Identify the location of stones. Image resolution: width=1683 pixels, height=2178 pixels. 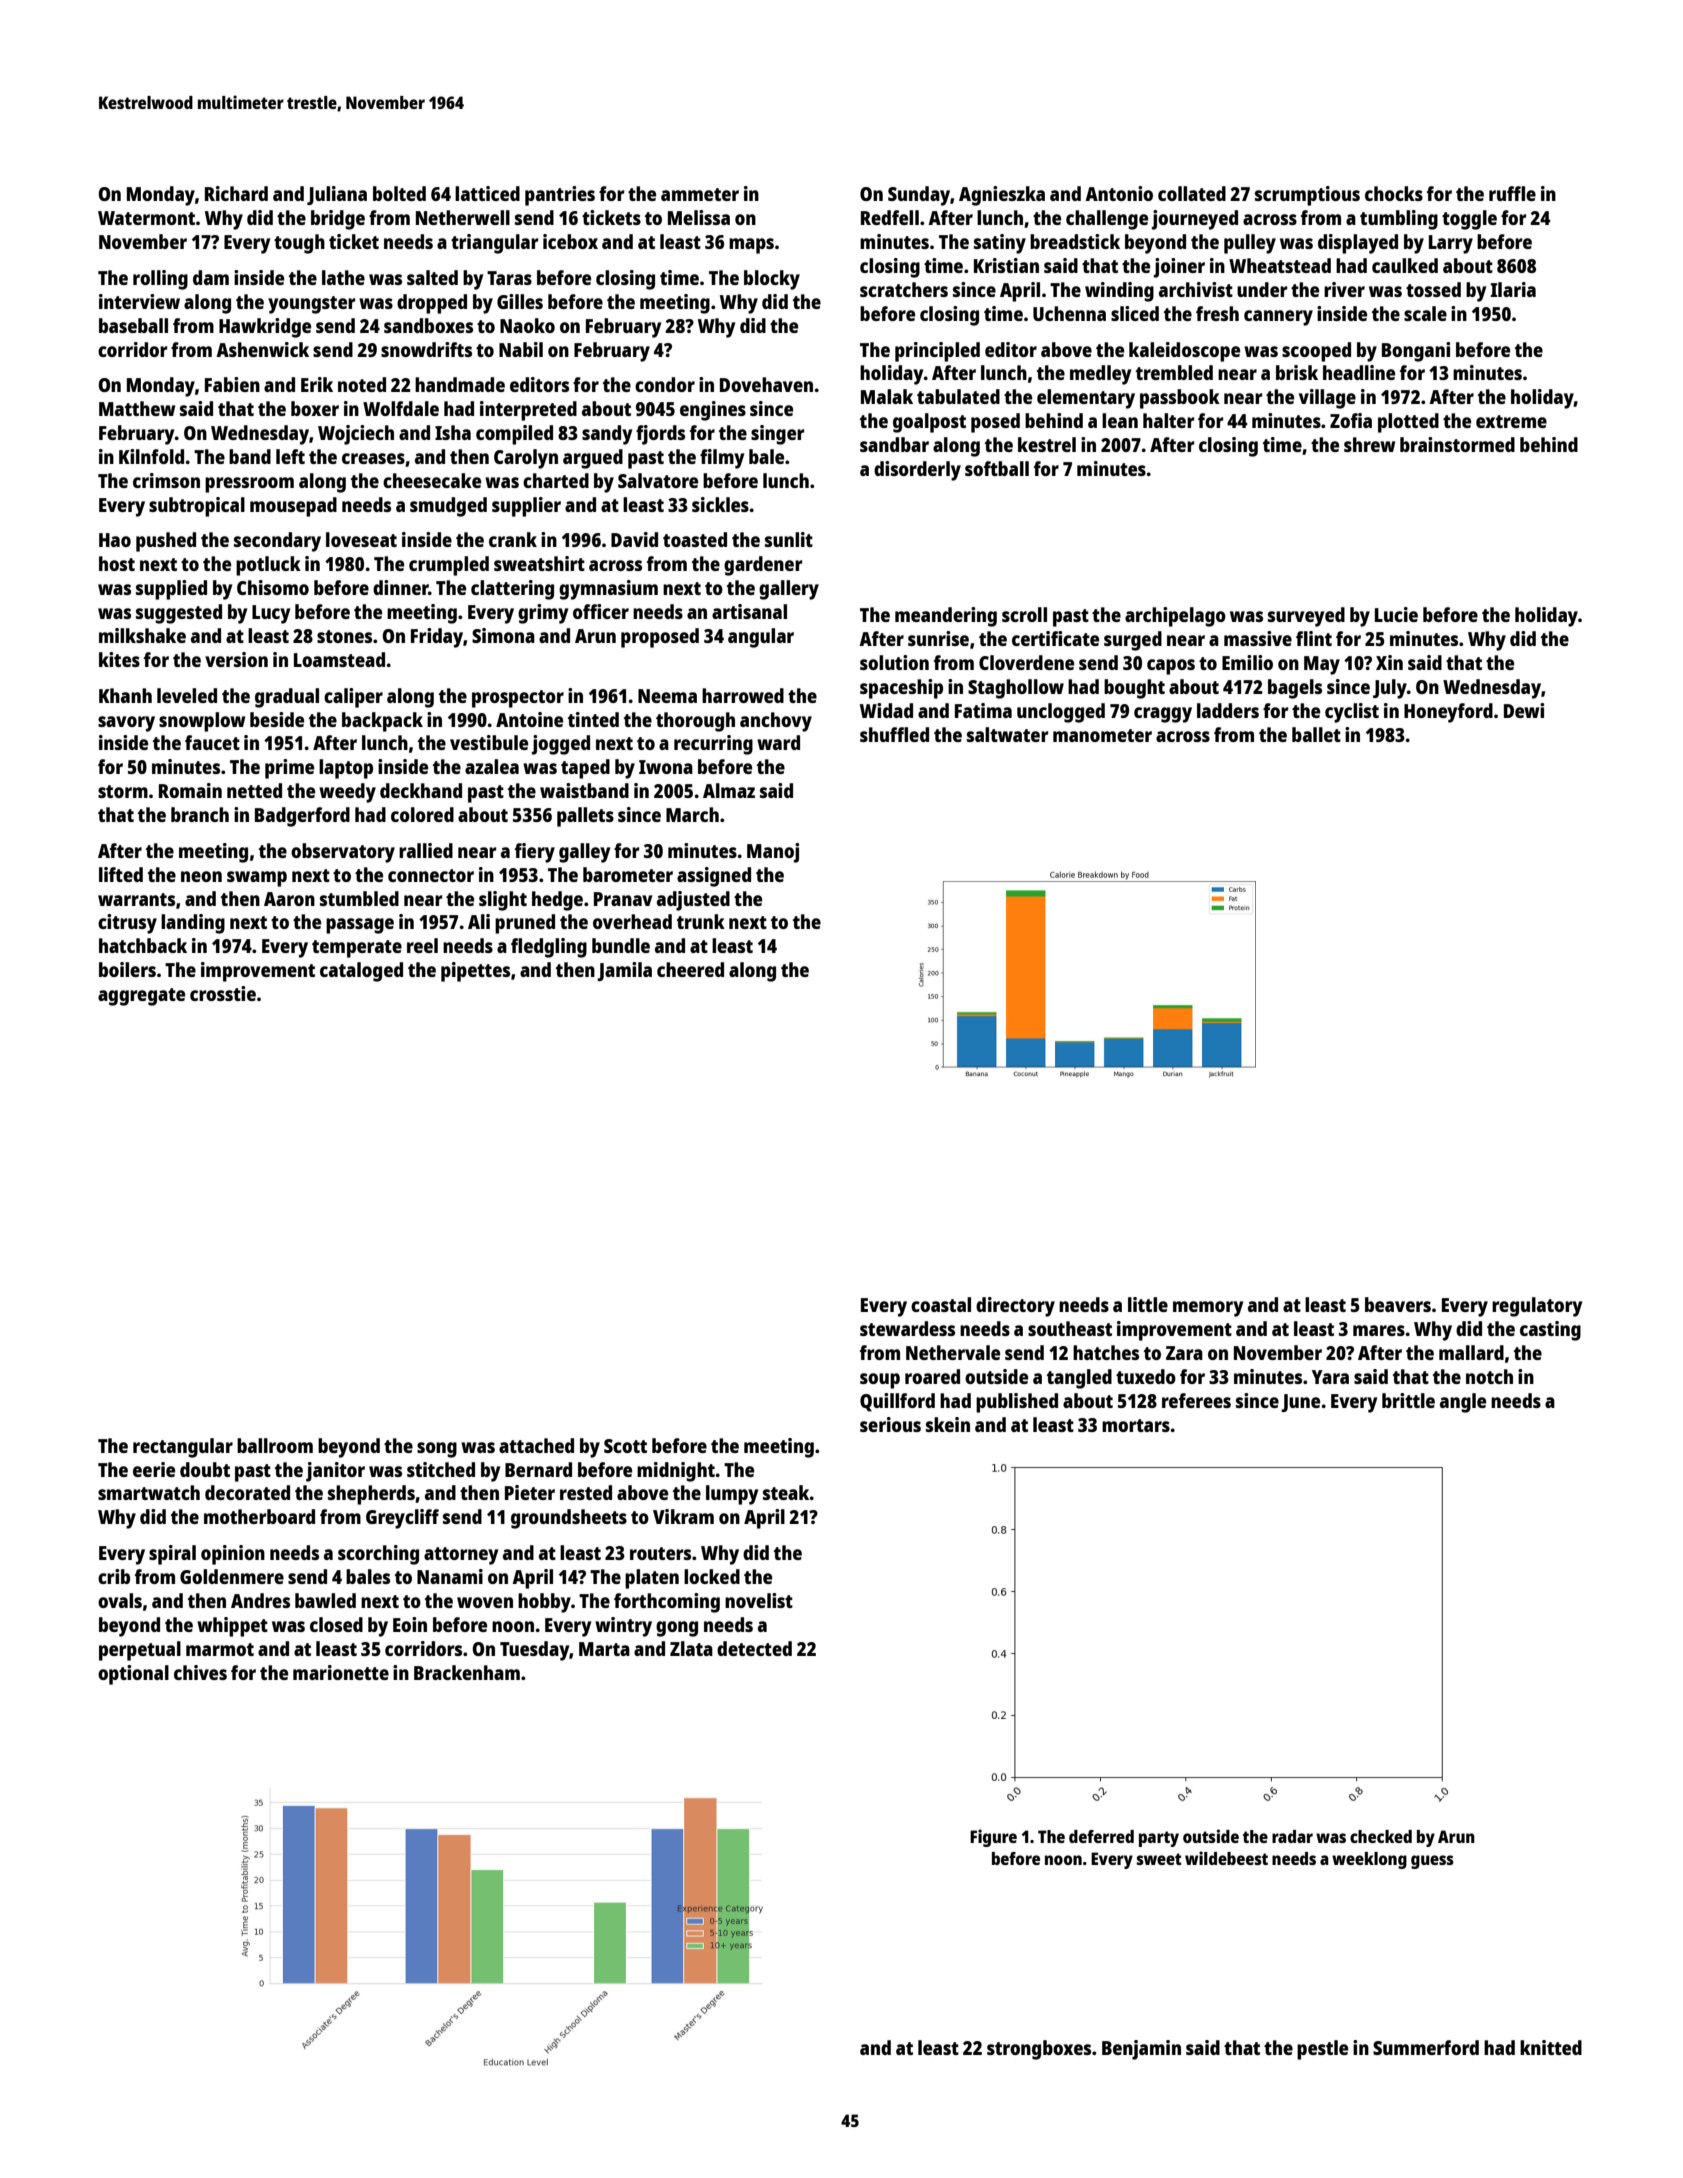
(344, 636).
